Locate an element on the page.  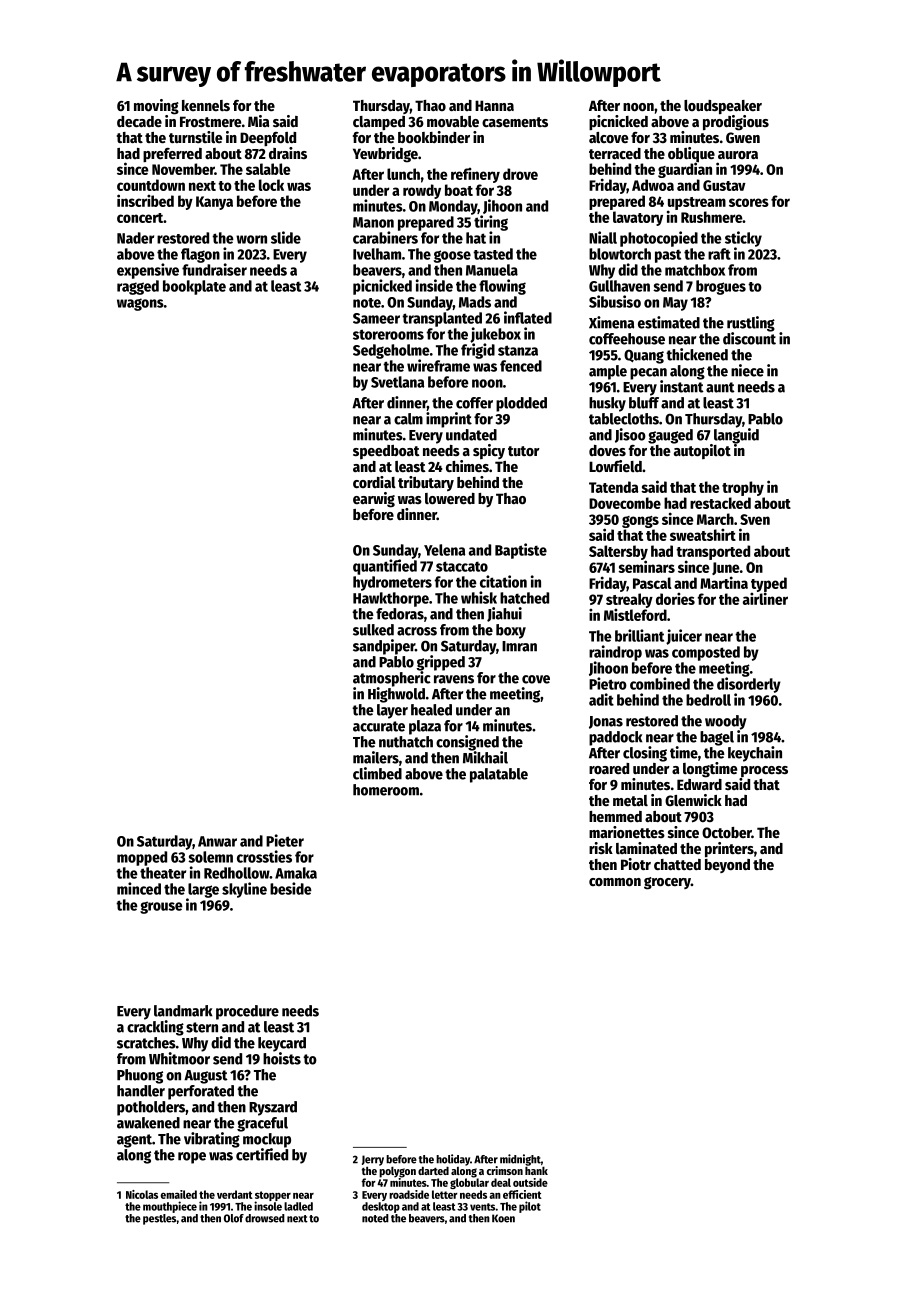
handler is located at coordinates (141, 1091).
